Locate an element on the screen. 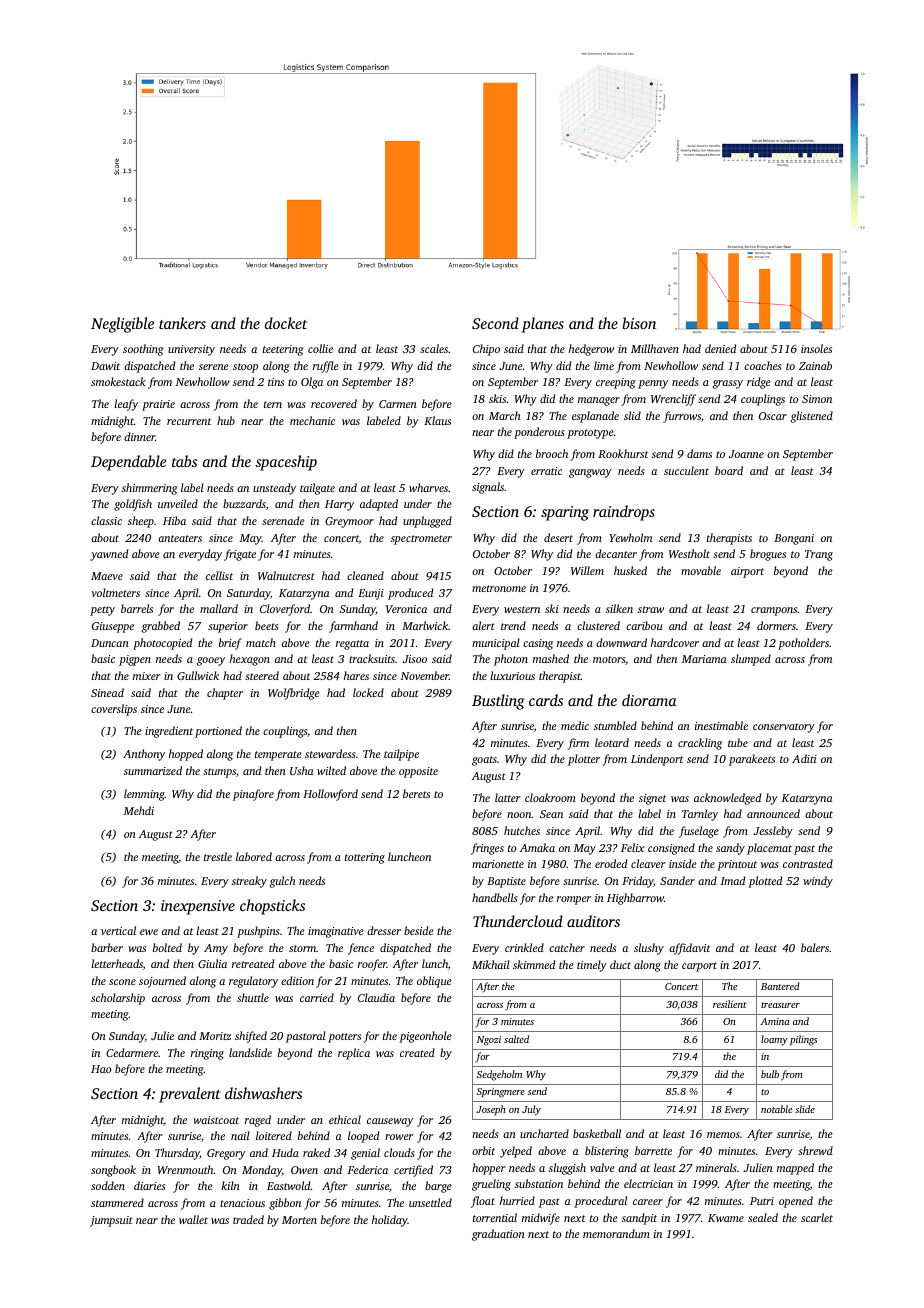  Huda is located at coordinates (285, 1152).
